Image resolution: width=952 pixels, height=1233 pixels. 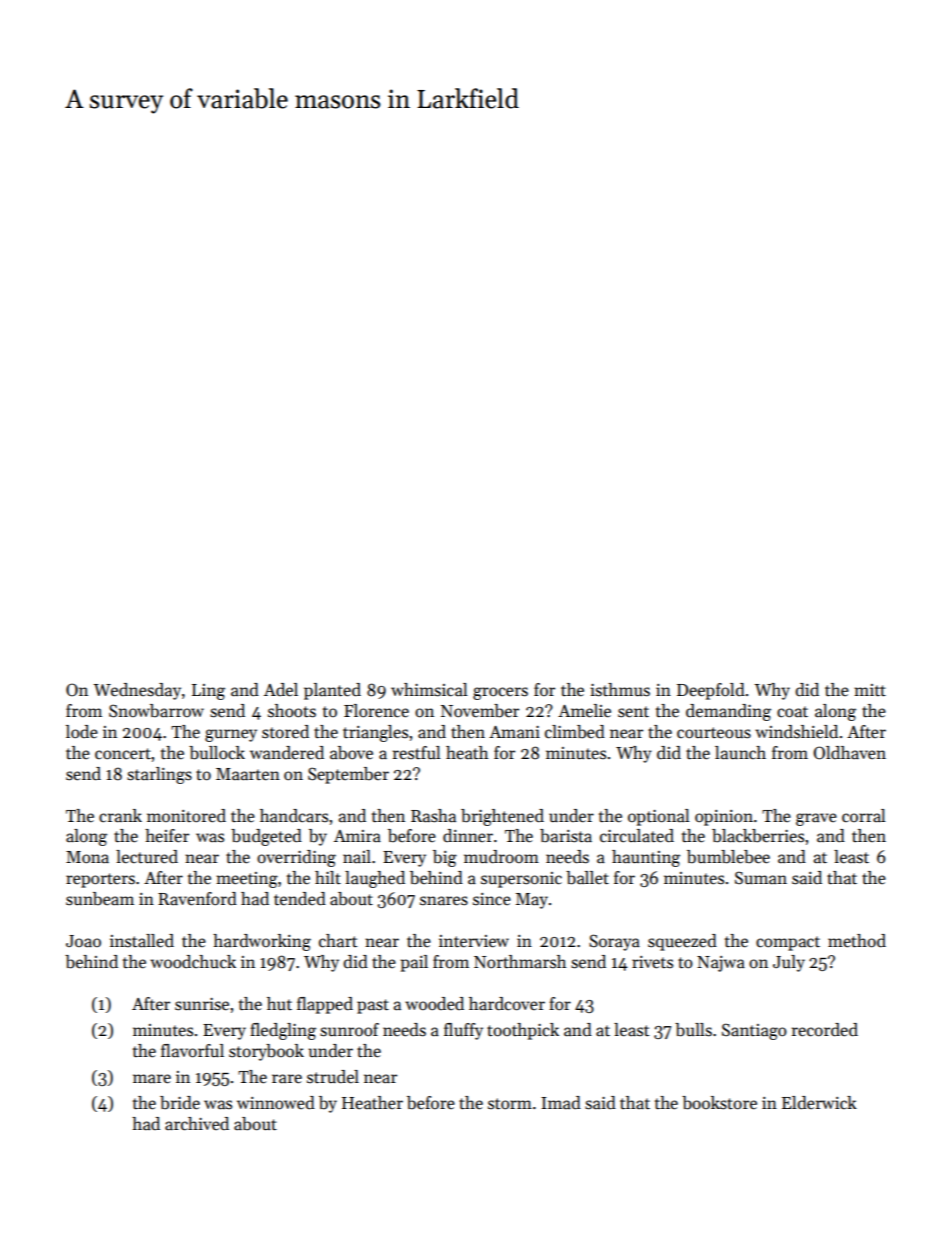 What do you see at coordinates (276, 1103) in the document?
I see `winnowed` at bounding box center [276, 1103].
